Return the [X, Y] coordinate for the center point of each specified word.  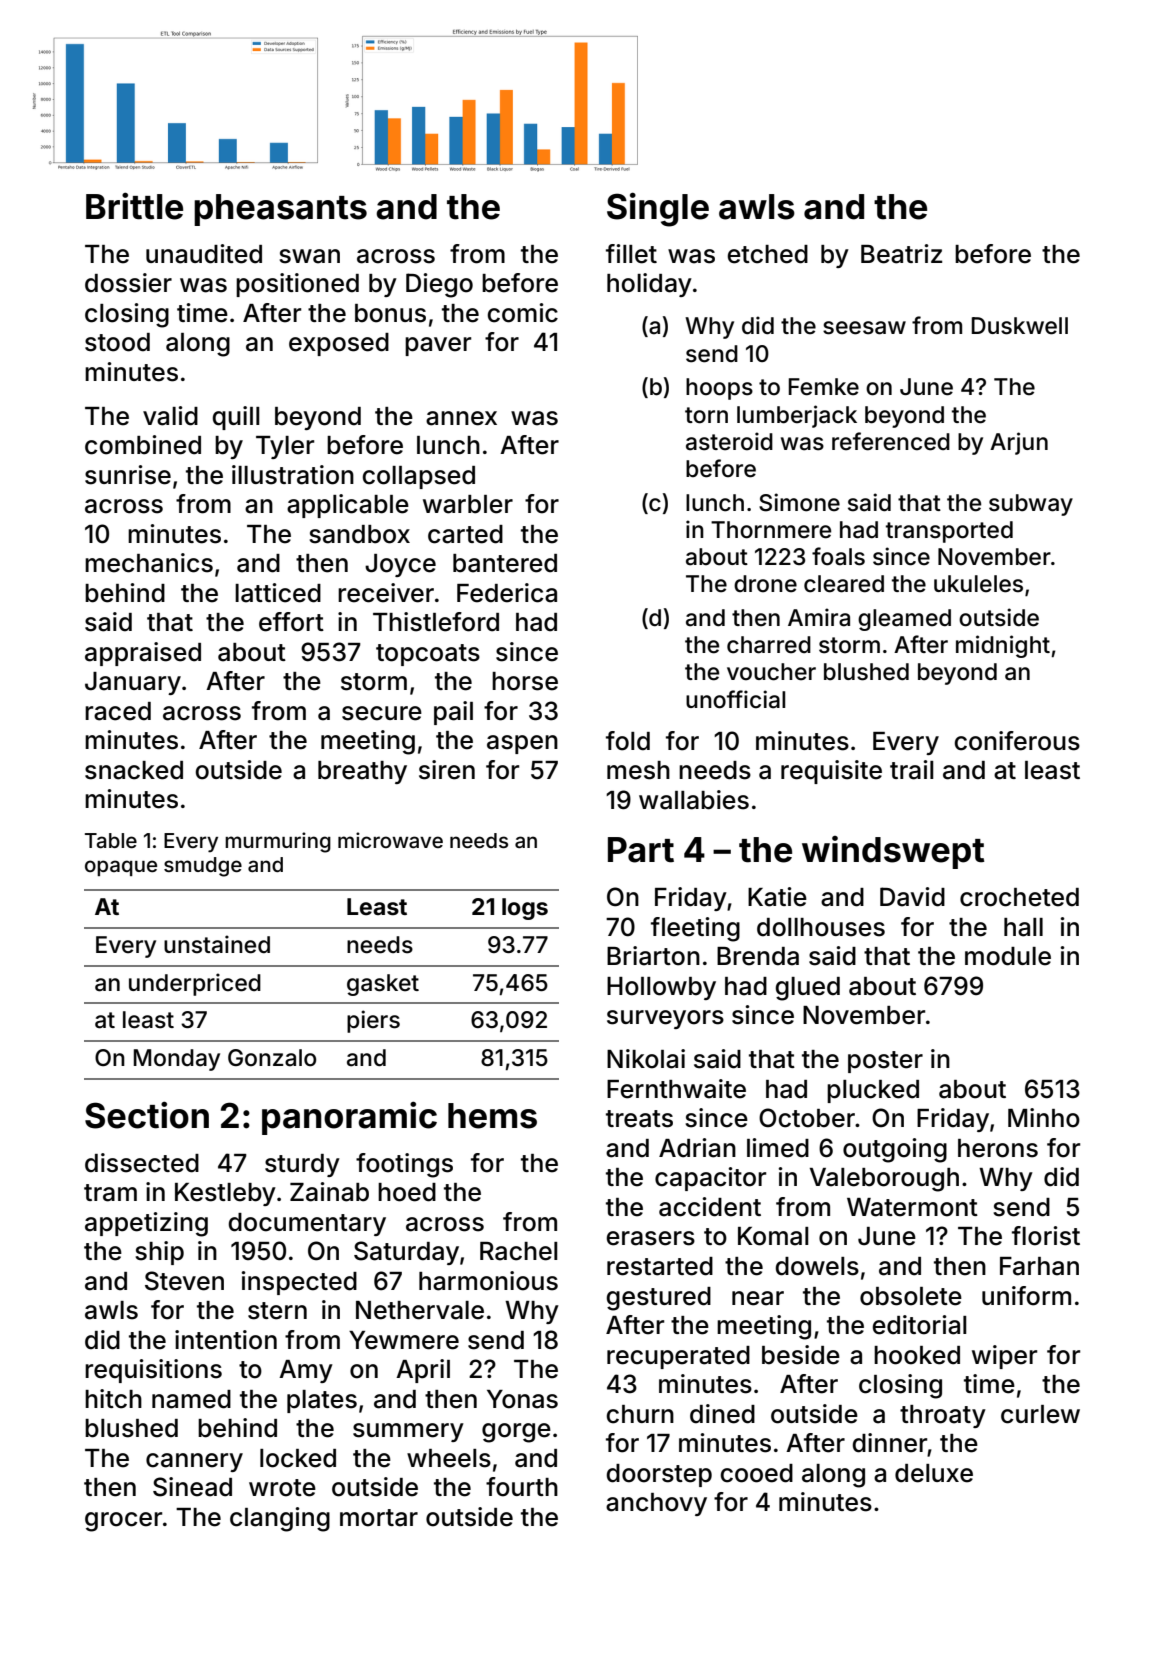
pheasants [280, 210]
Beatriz [901, 254]
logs [525, 909]
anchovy [656, 1504]
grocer [123, 1522]
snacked [134, 770]
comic [523, 313]
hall [1023, 927]
